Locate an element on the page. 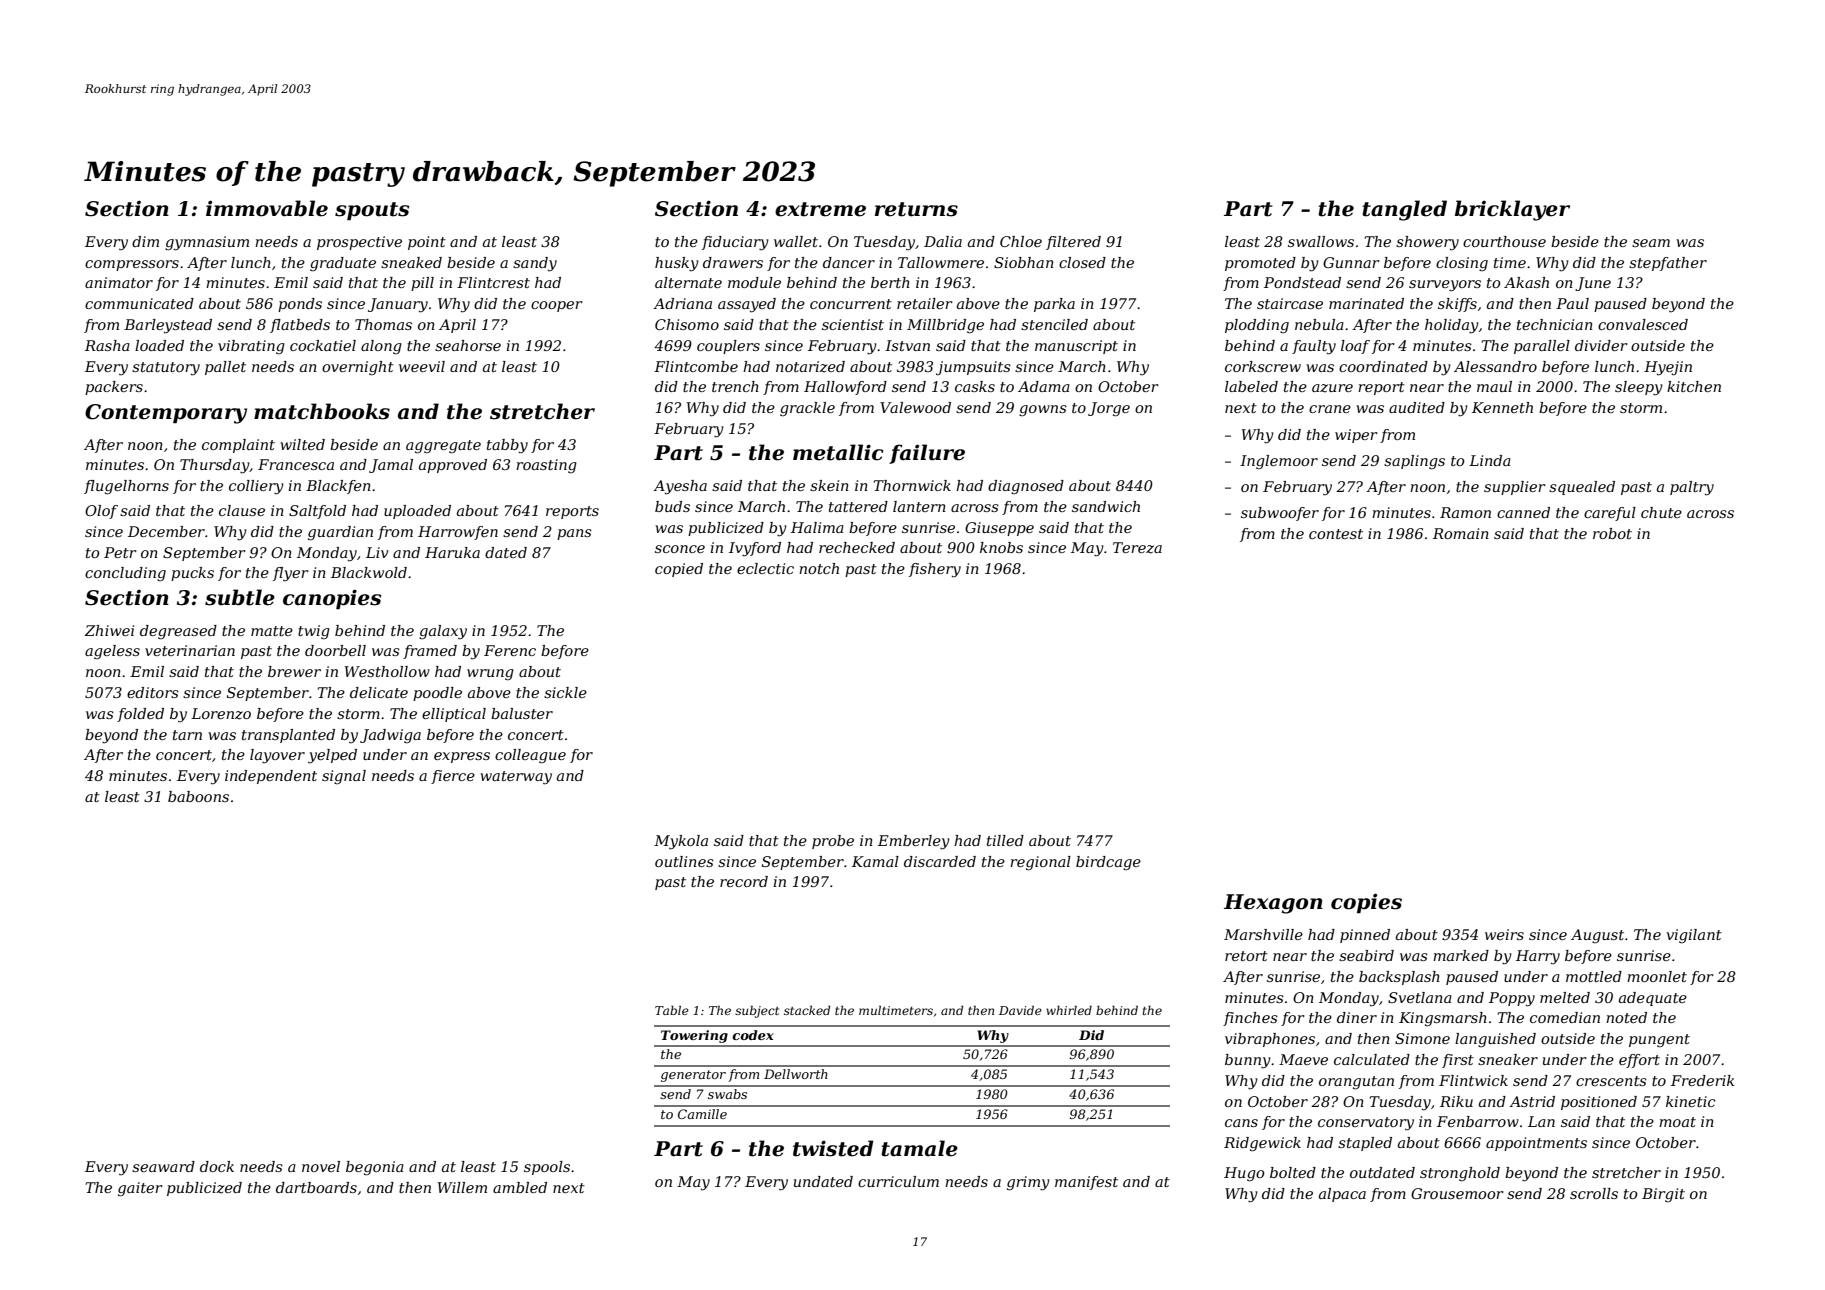  waterway is located at coordinates (516, 778).
